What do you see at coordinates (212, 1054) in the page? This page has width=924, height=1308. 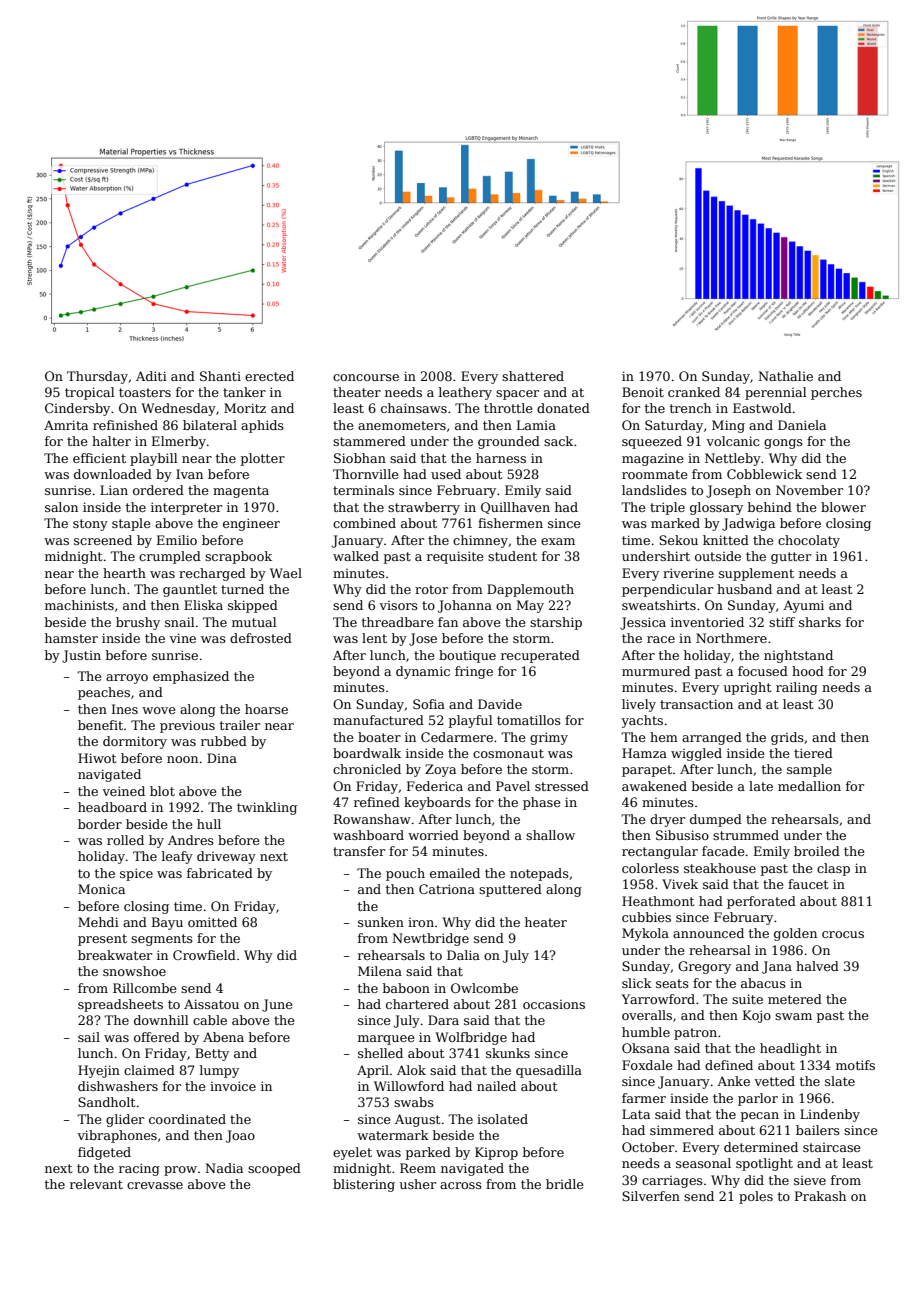 I see `Betty` at bounding box center [212, 1054].
